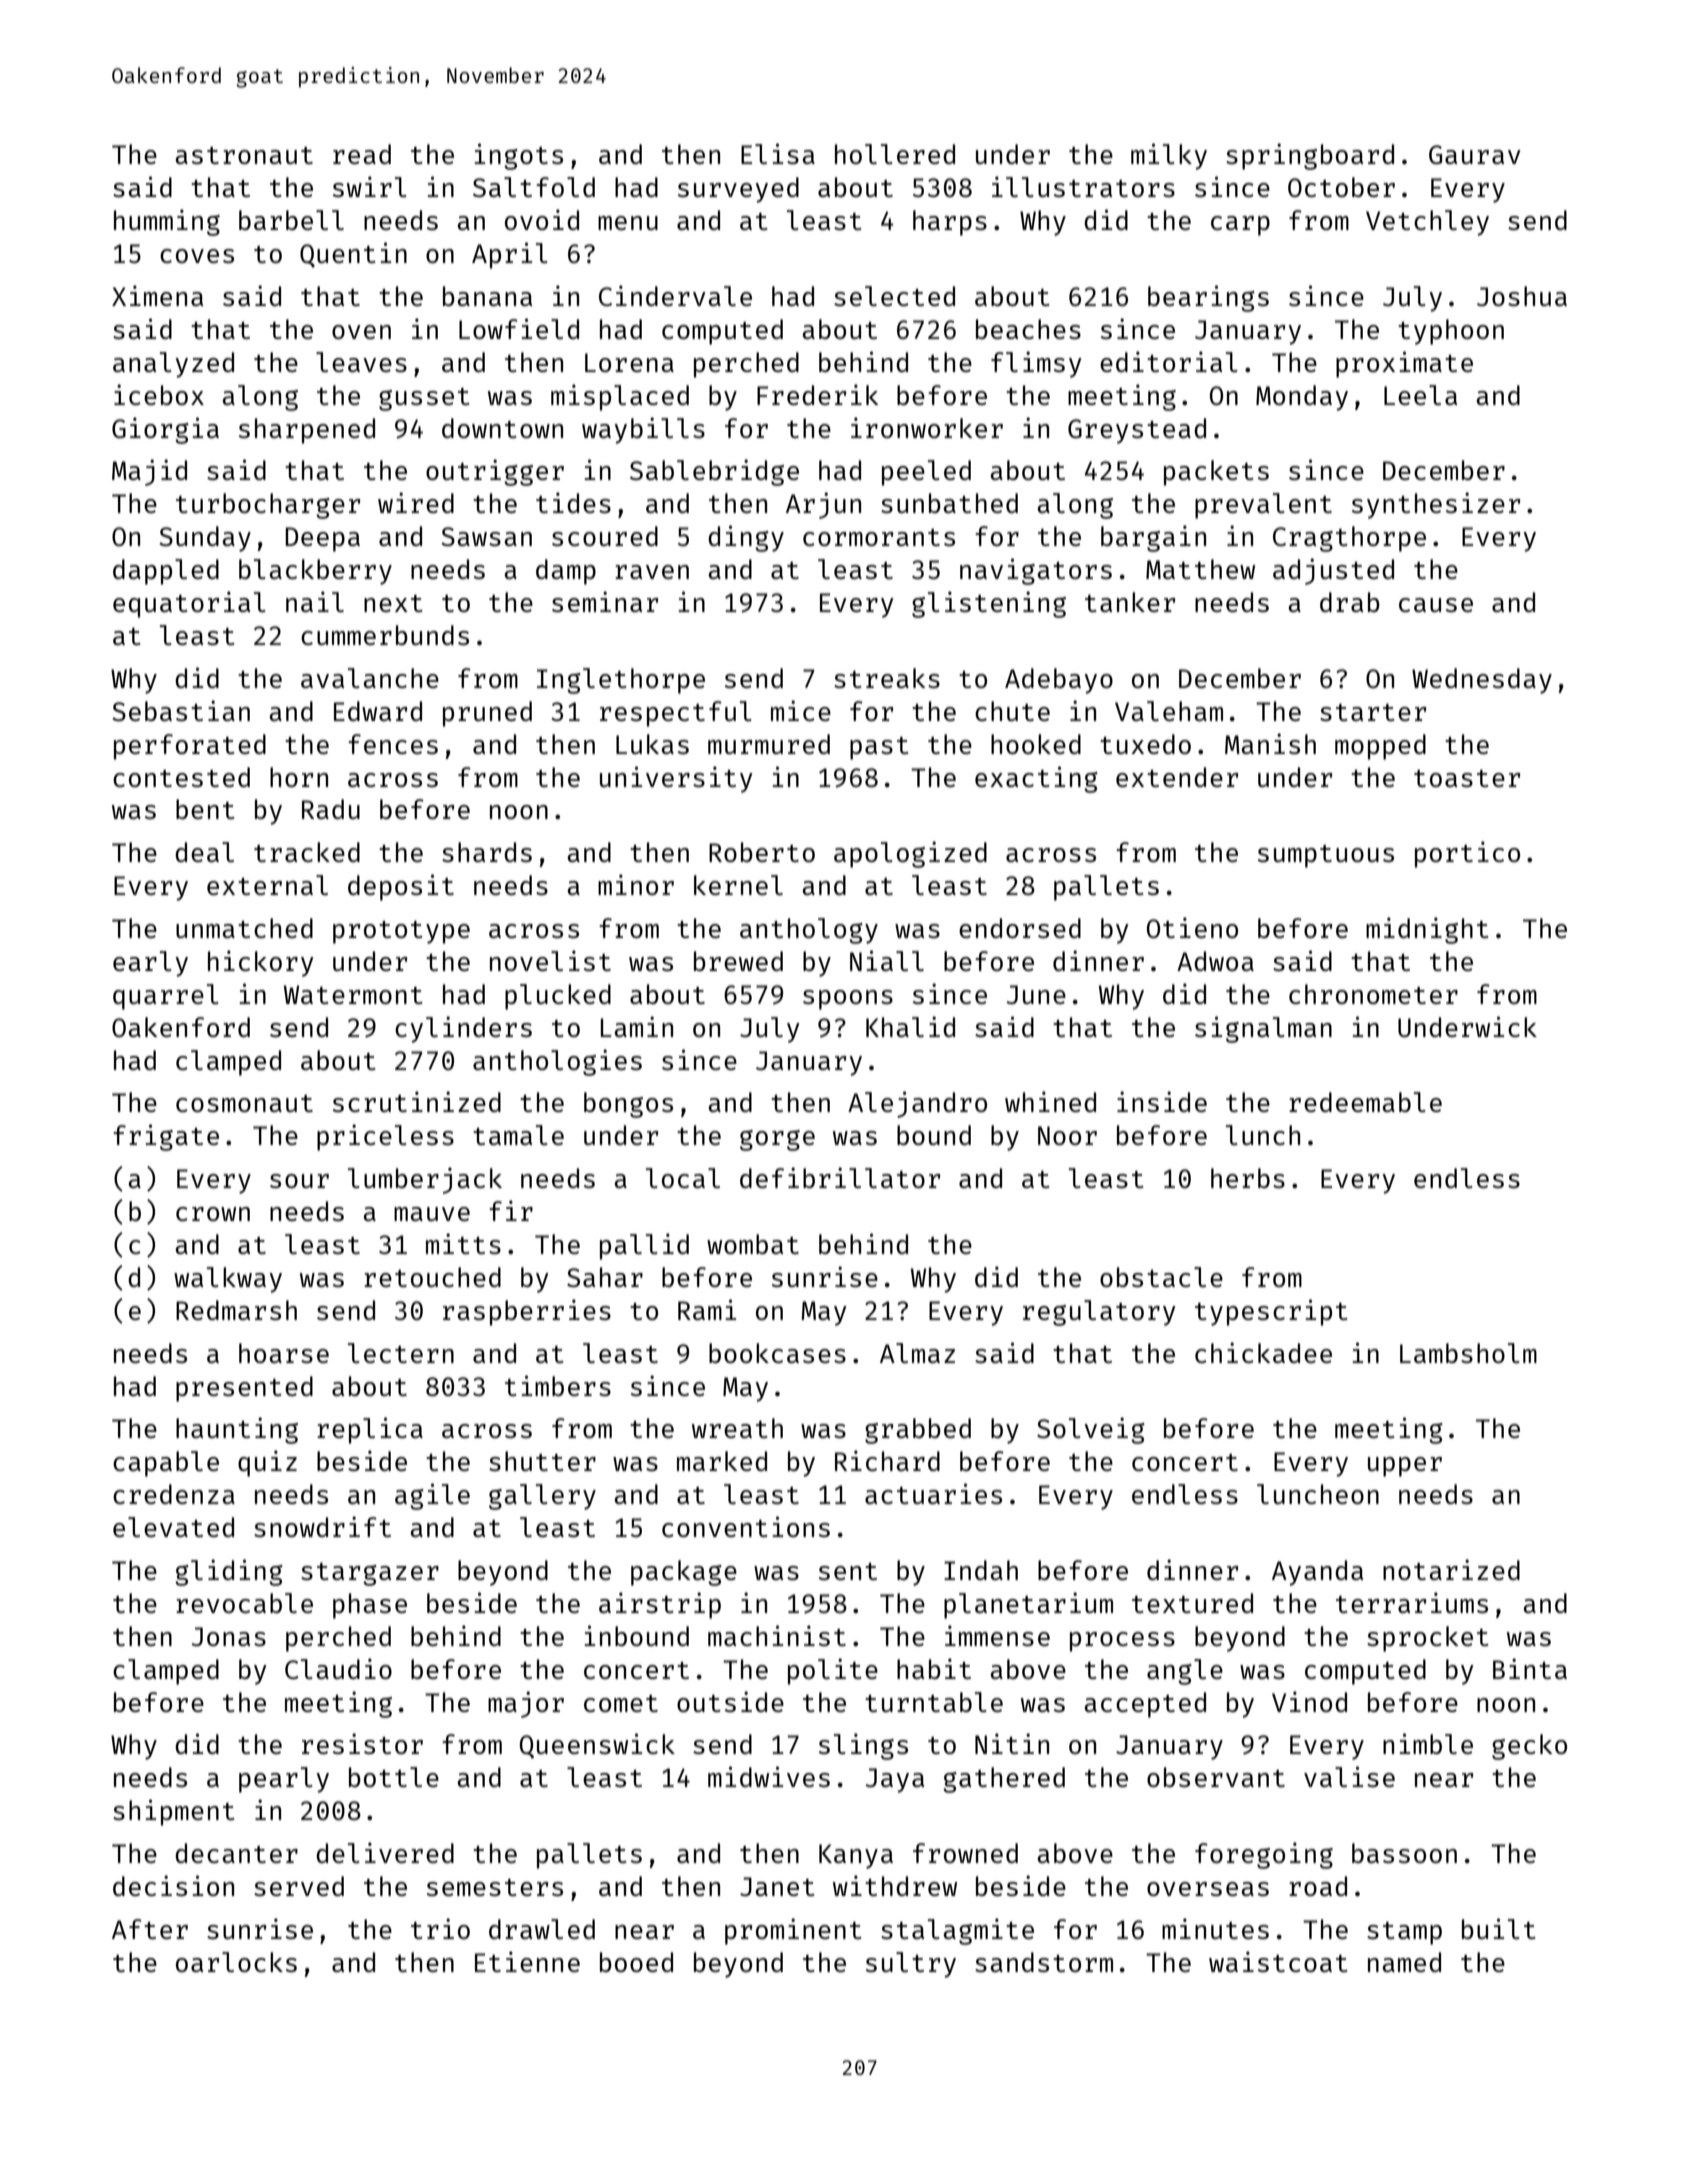  I want to click on Lambsholm, so click(1468, 1353).
